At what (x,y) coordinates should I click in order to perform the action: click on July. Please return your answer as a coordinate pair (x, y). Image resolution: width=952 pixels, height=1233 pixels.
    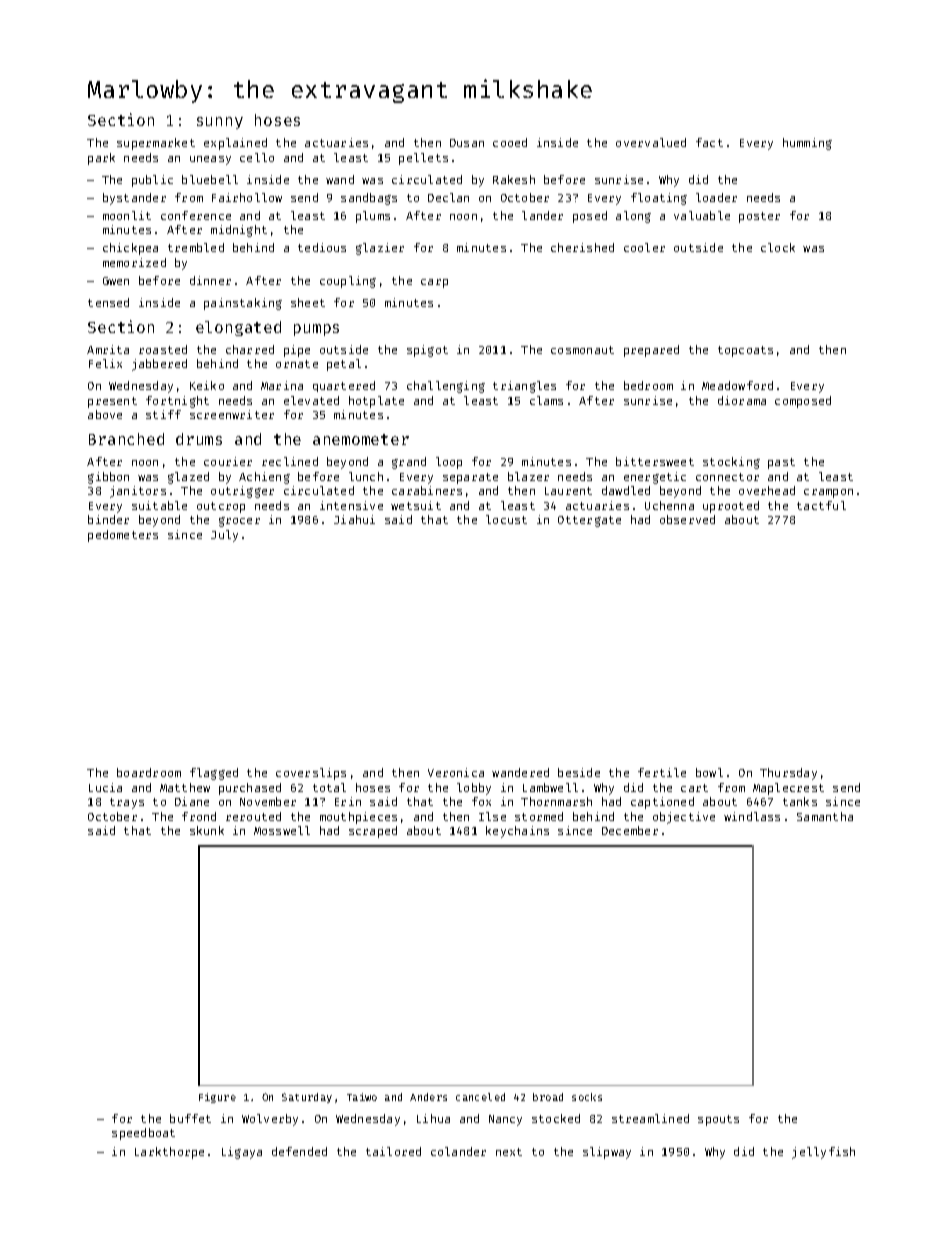
    Looking at the image, I should click on (224, 536).
